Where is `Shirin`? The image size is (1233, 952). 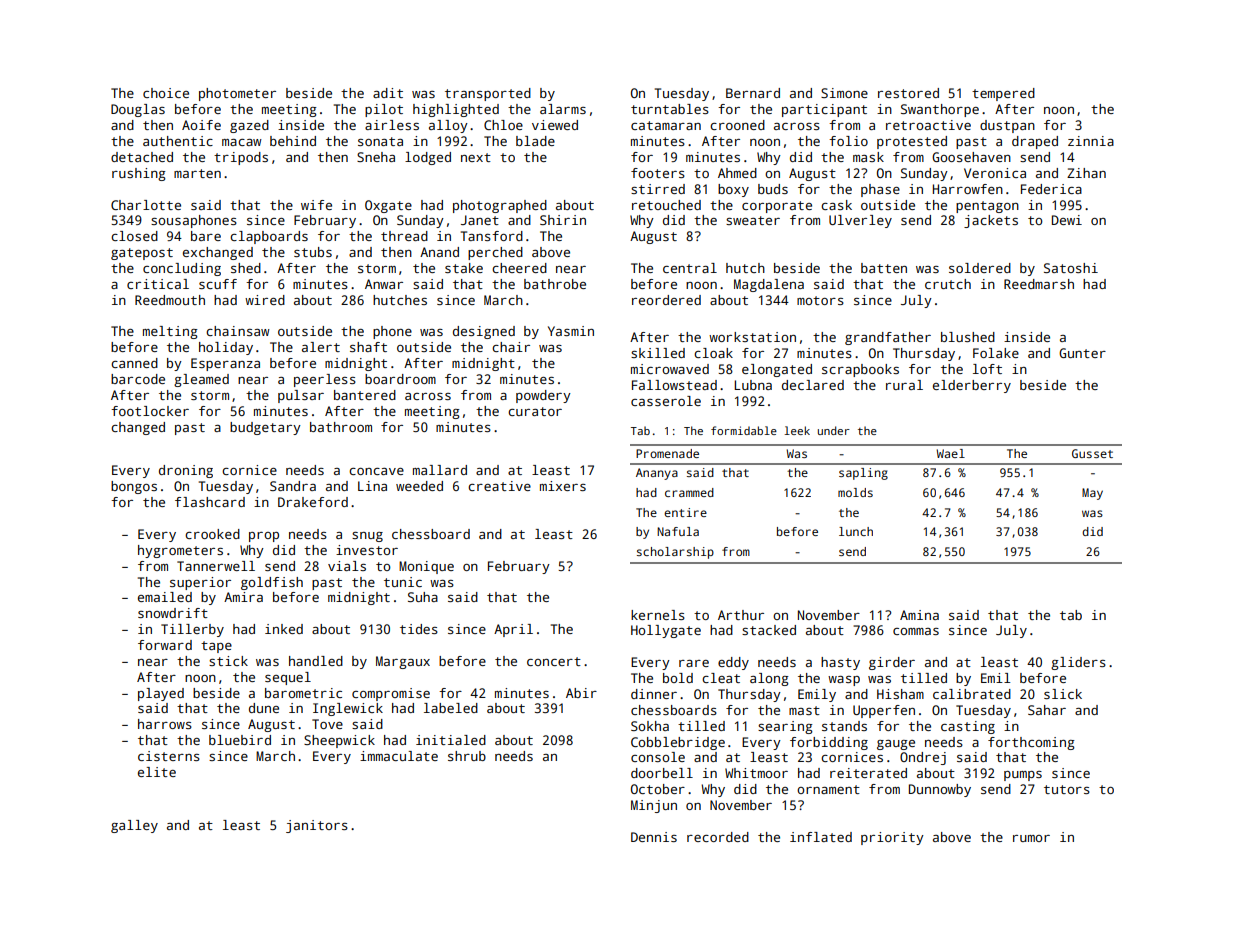 Shirin is located at coordinates (563, 220).
